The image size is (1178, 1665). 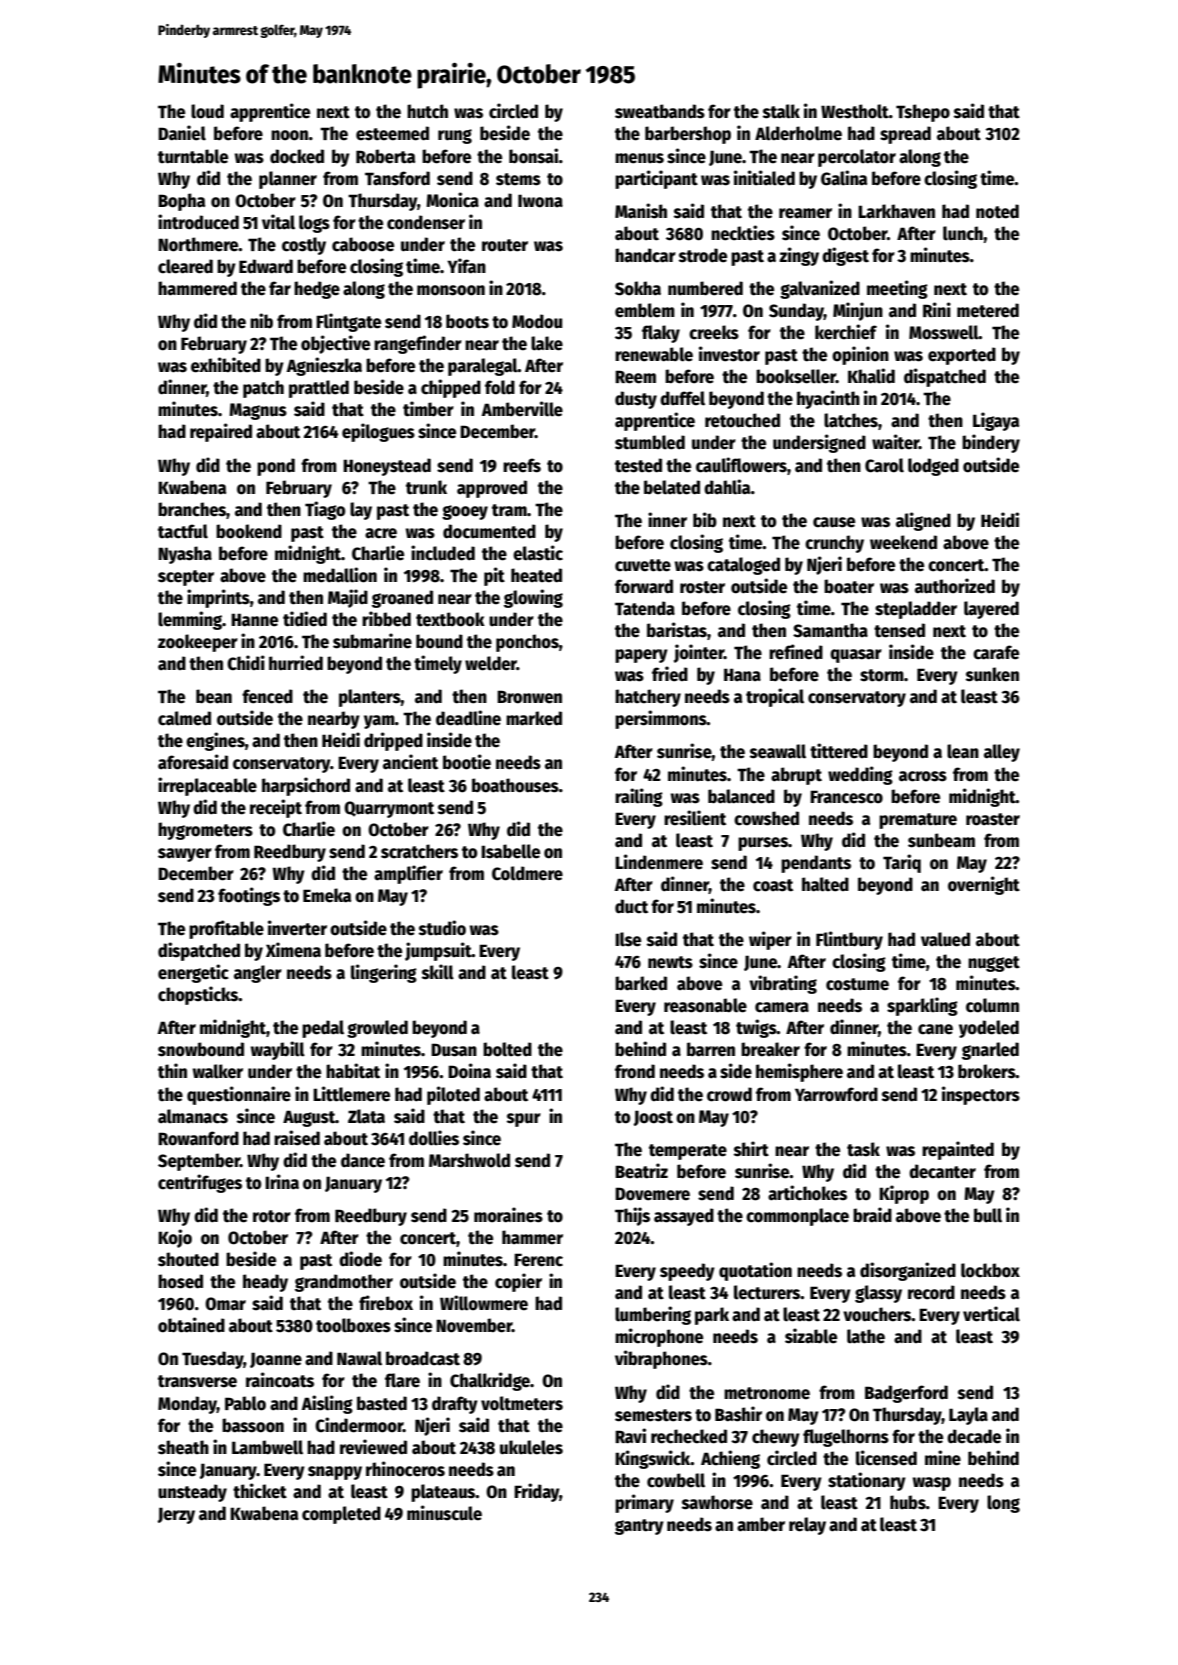 I want to click on semesters, so click(x=653, y=1415).
